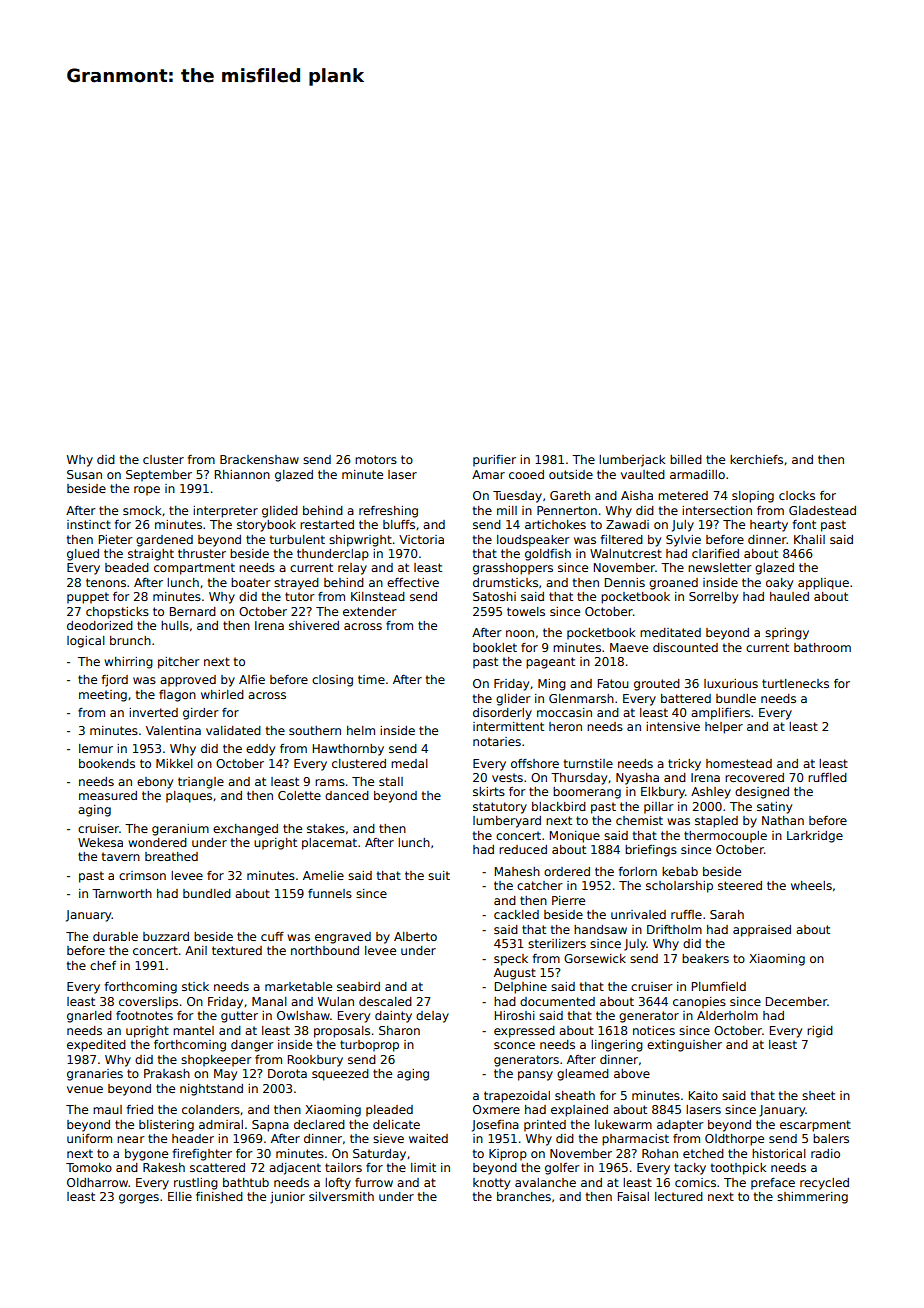  What do you see at coordinates (142, 875) in the screenshot?
I see `crimson` at bounding box center [142, 875].
